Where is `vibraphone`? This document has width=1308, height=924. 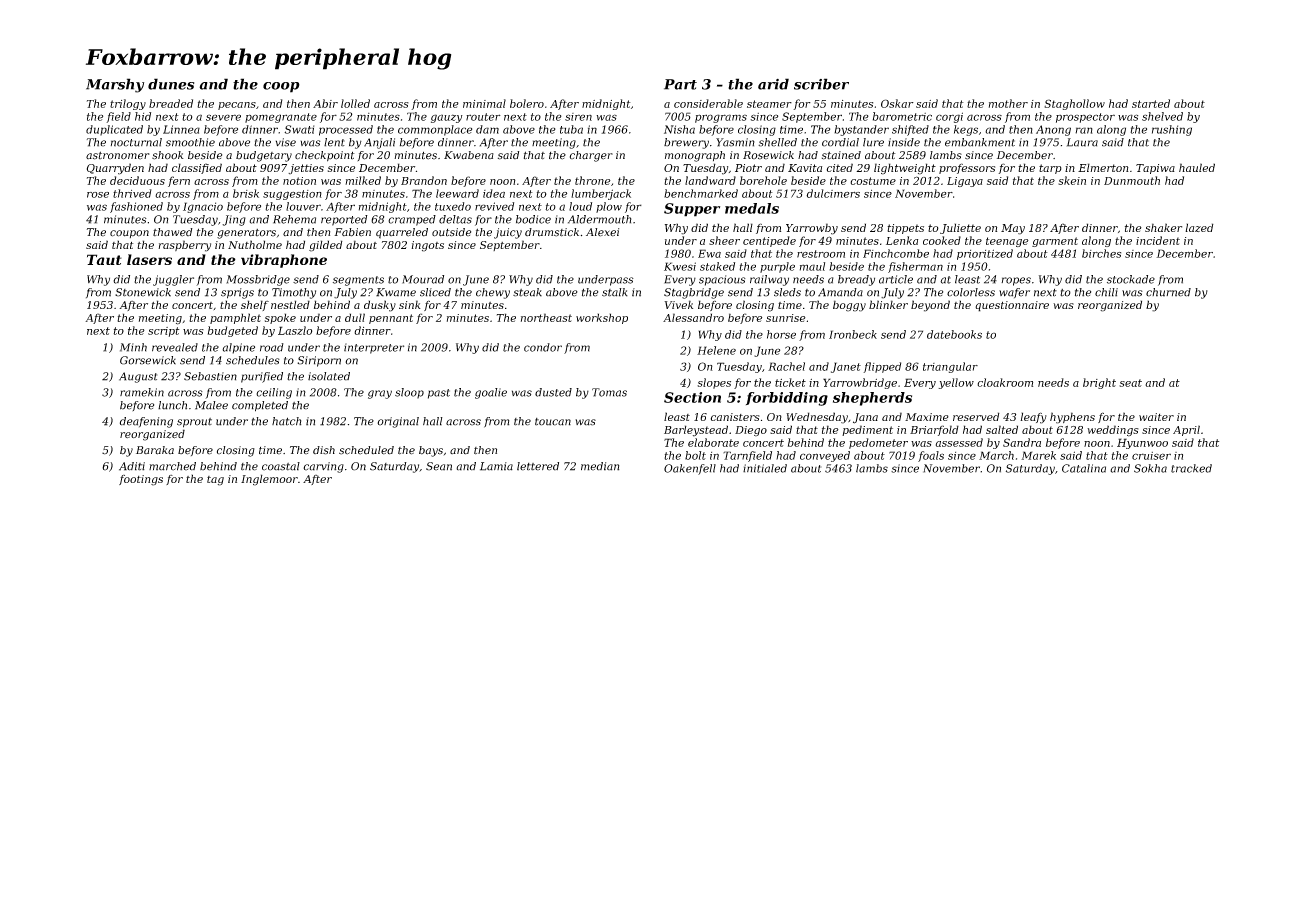 vibraphone is located at coordinates (284, 261).
